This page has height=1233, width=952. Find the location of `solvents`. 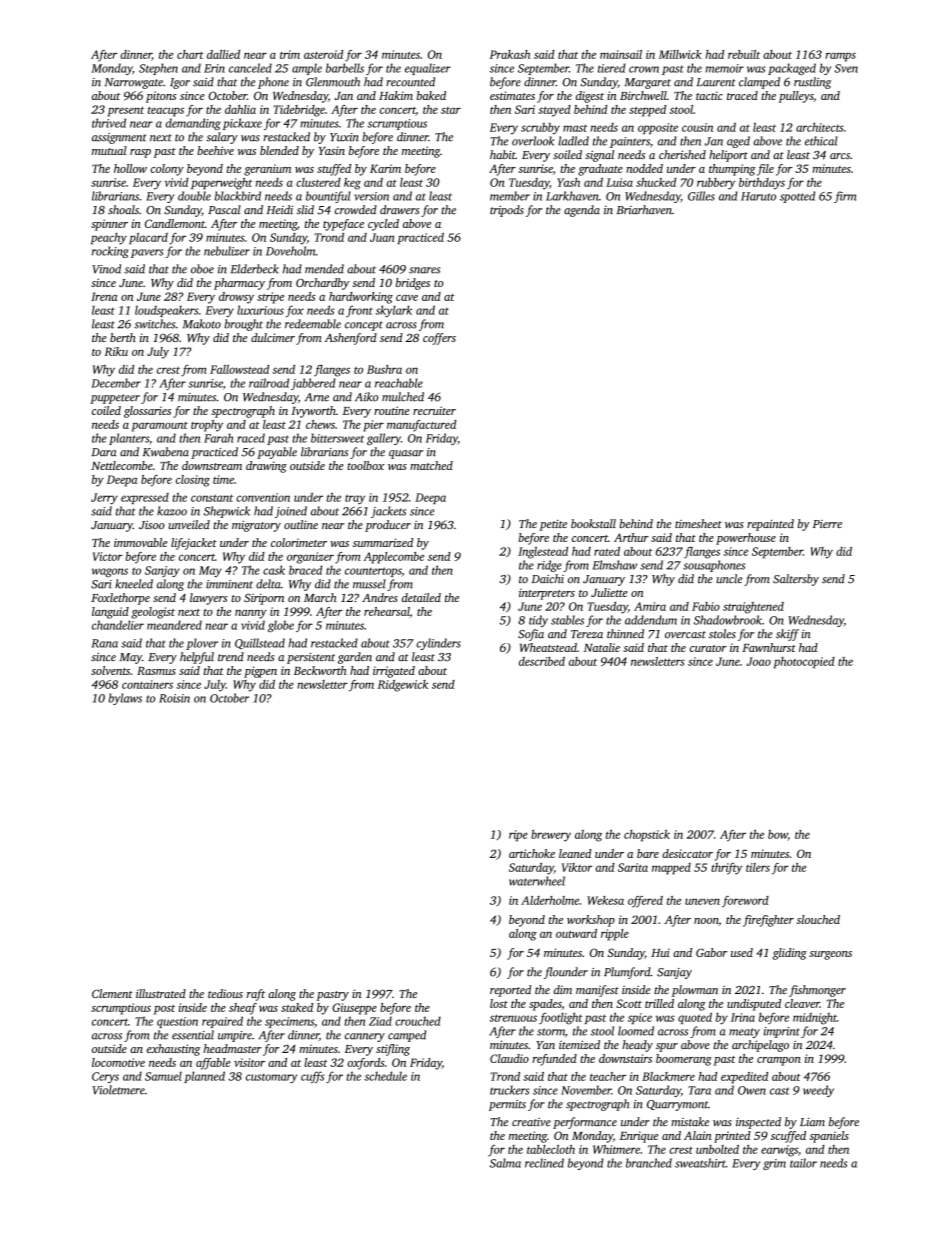

solvents is located at coordinates (110, 670).
